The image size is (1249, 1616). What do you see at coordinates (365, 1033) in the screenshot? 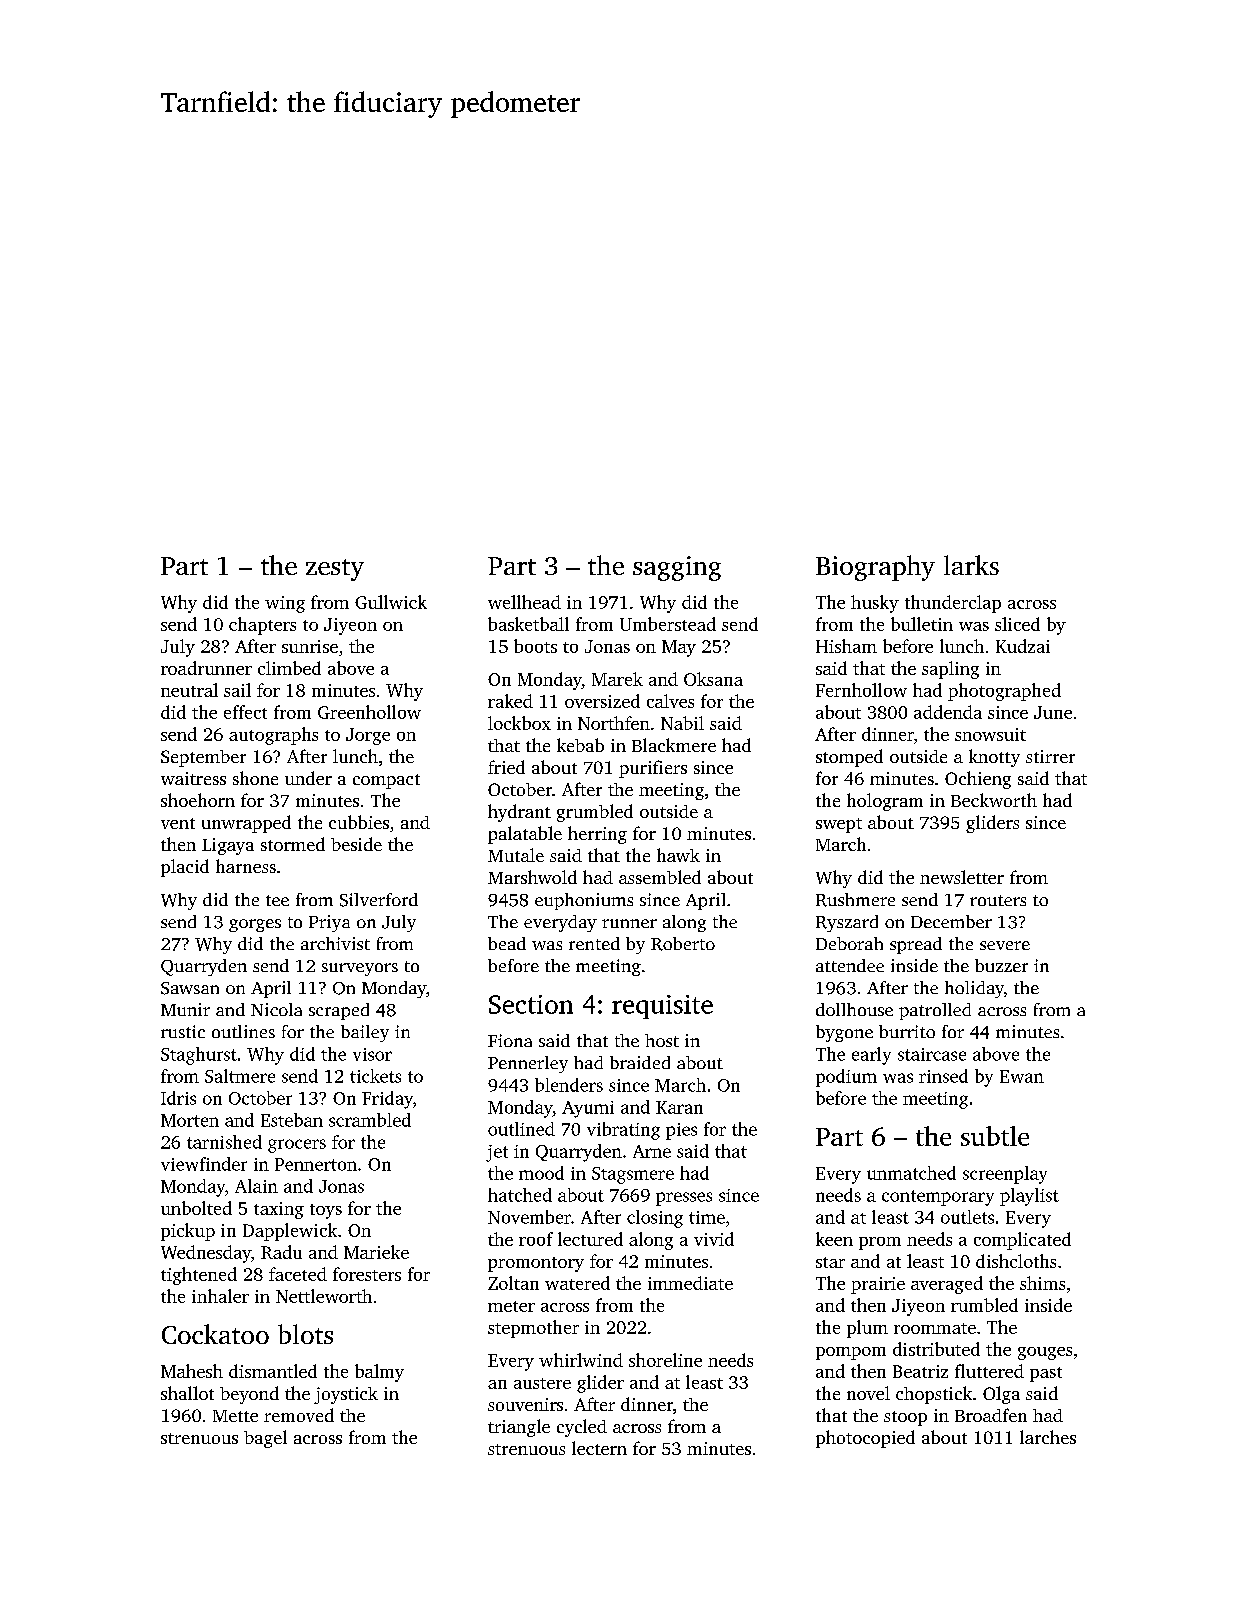
I see `bailey` at bounding box center [365, 1033].
